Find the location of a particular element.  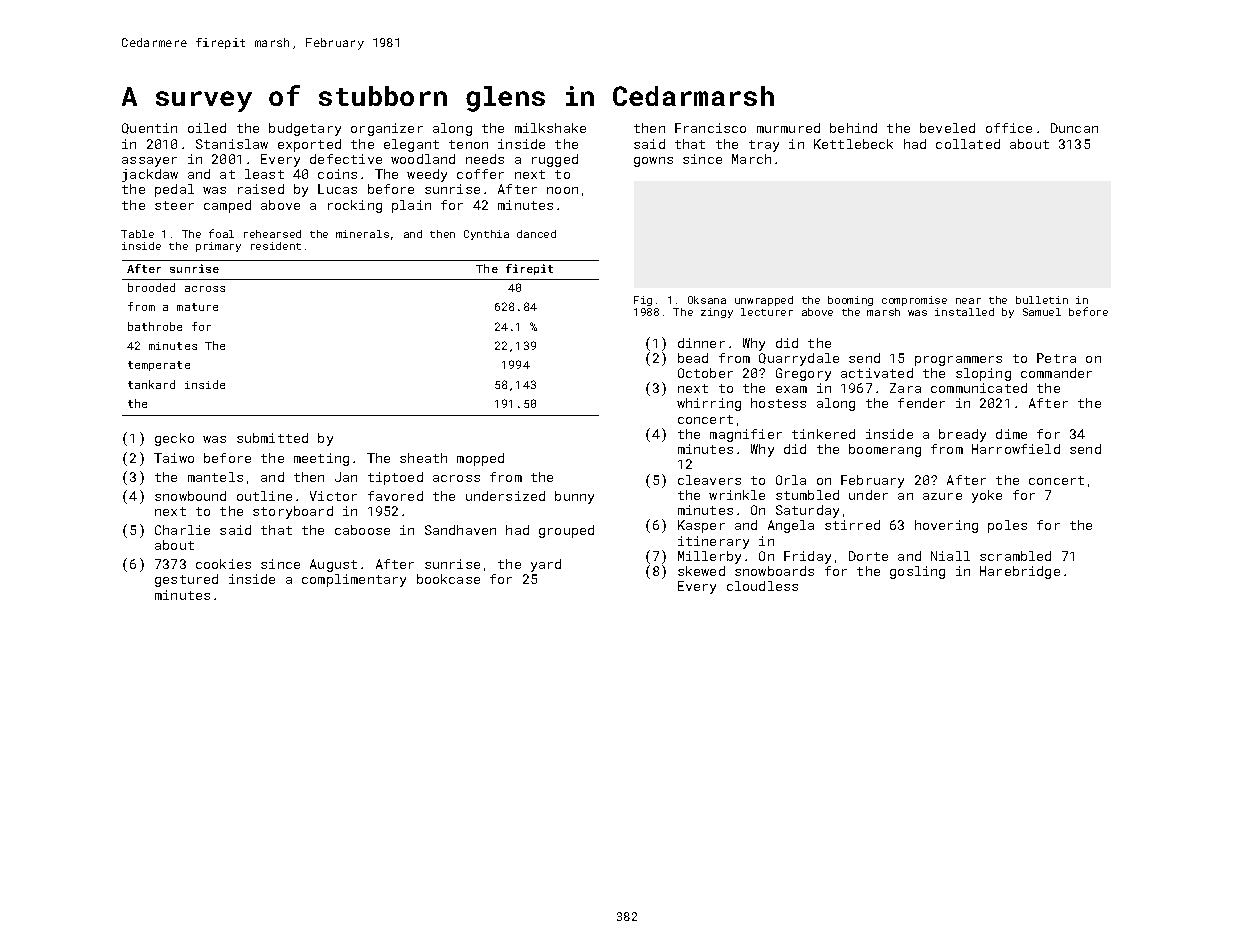

Harrowfield is located at coordinates (1016, 449).
